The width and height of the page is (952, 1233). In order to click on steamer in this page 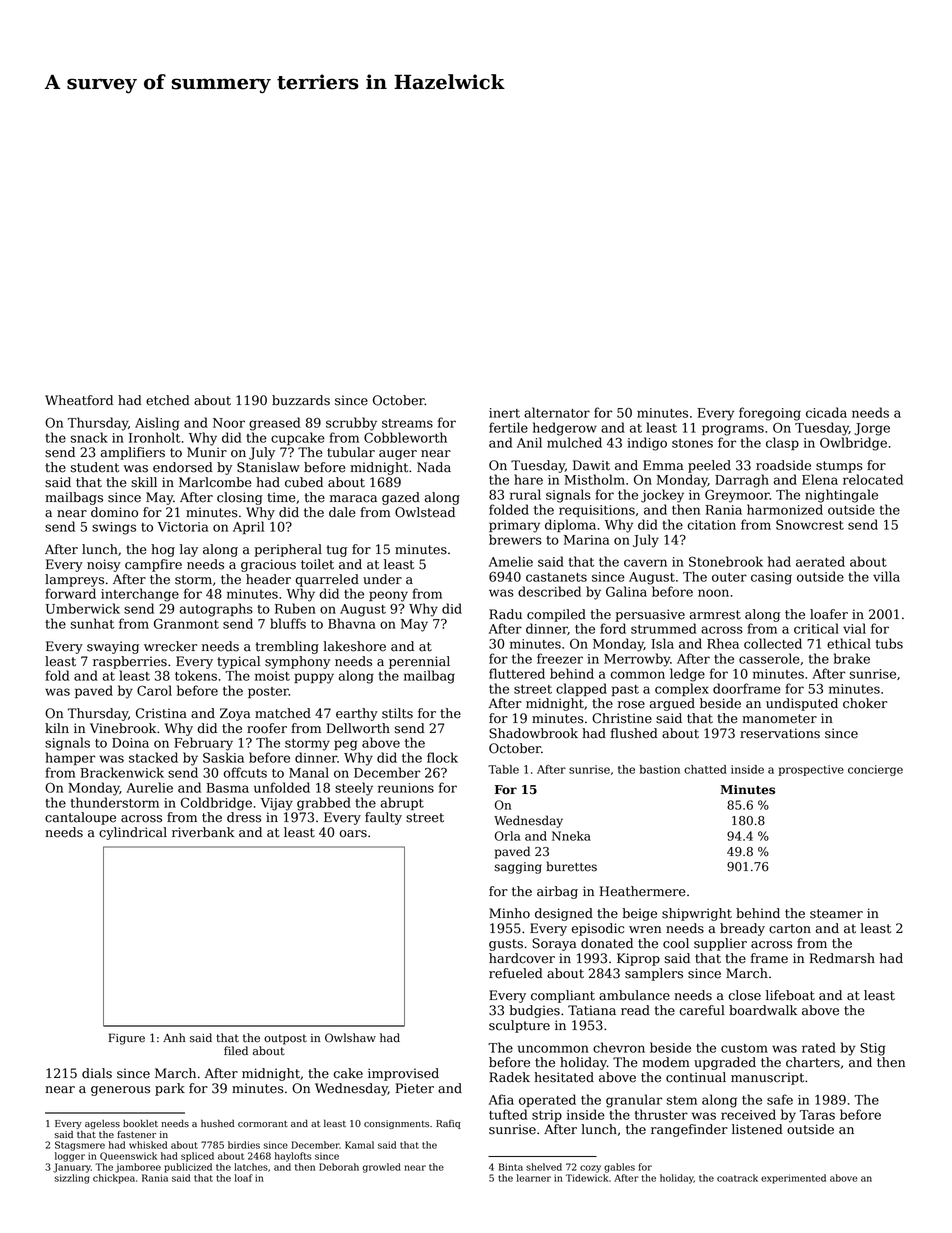, I will do `click(836, 914)`.
